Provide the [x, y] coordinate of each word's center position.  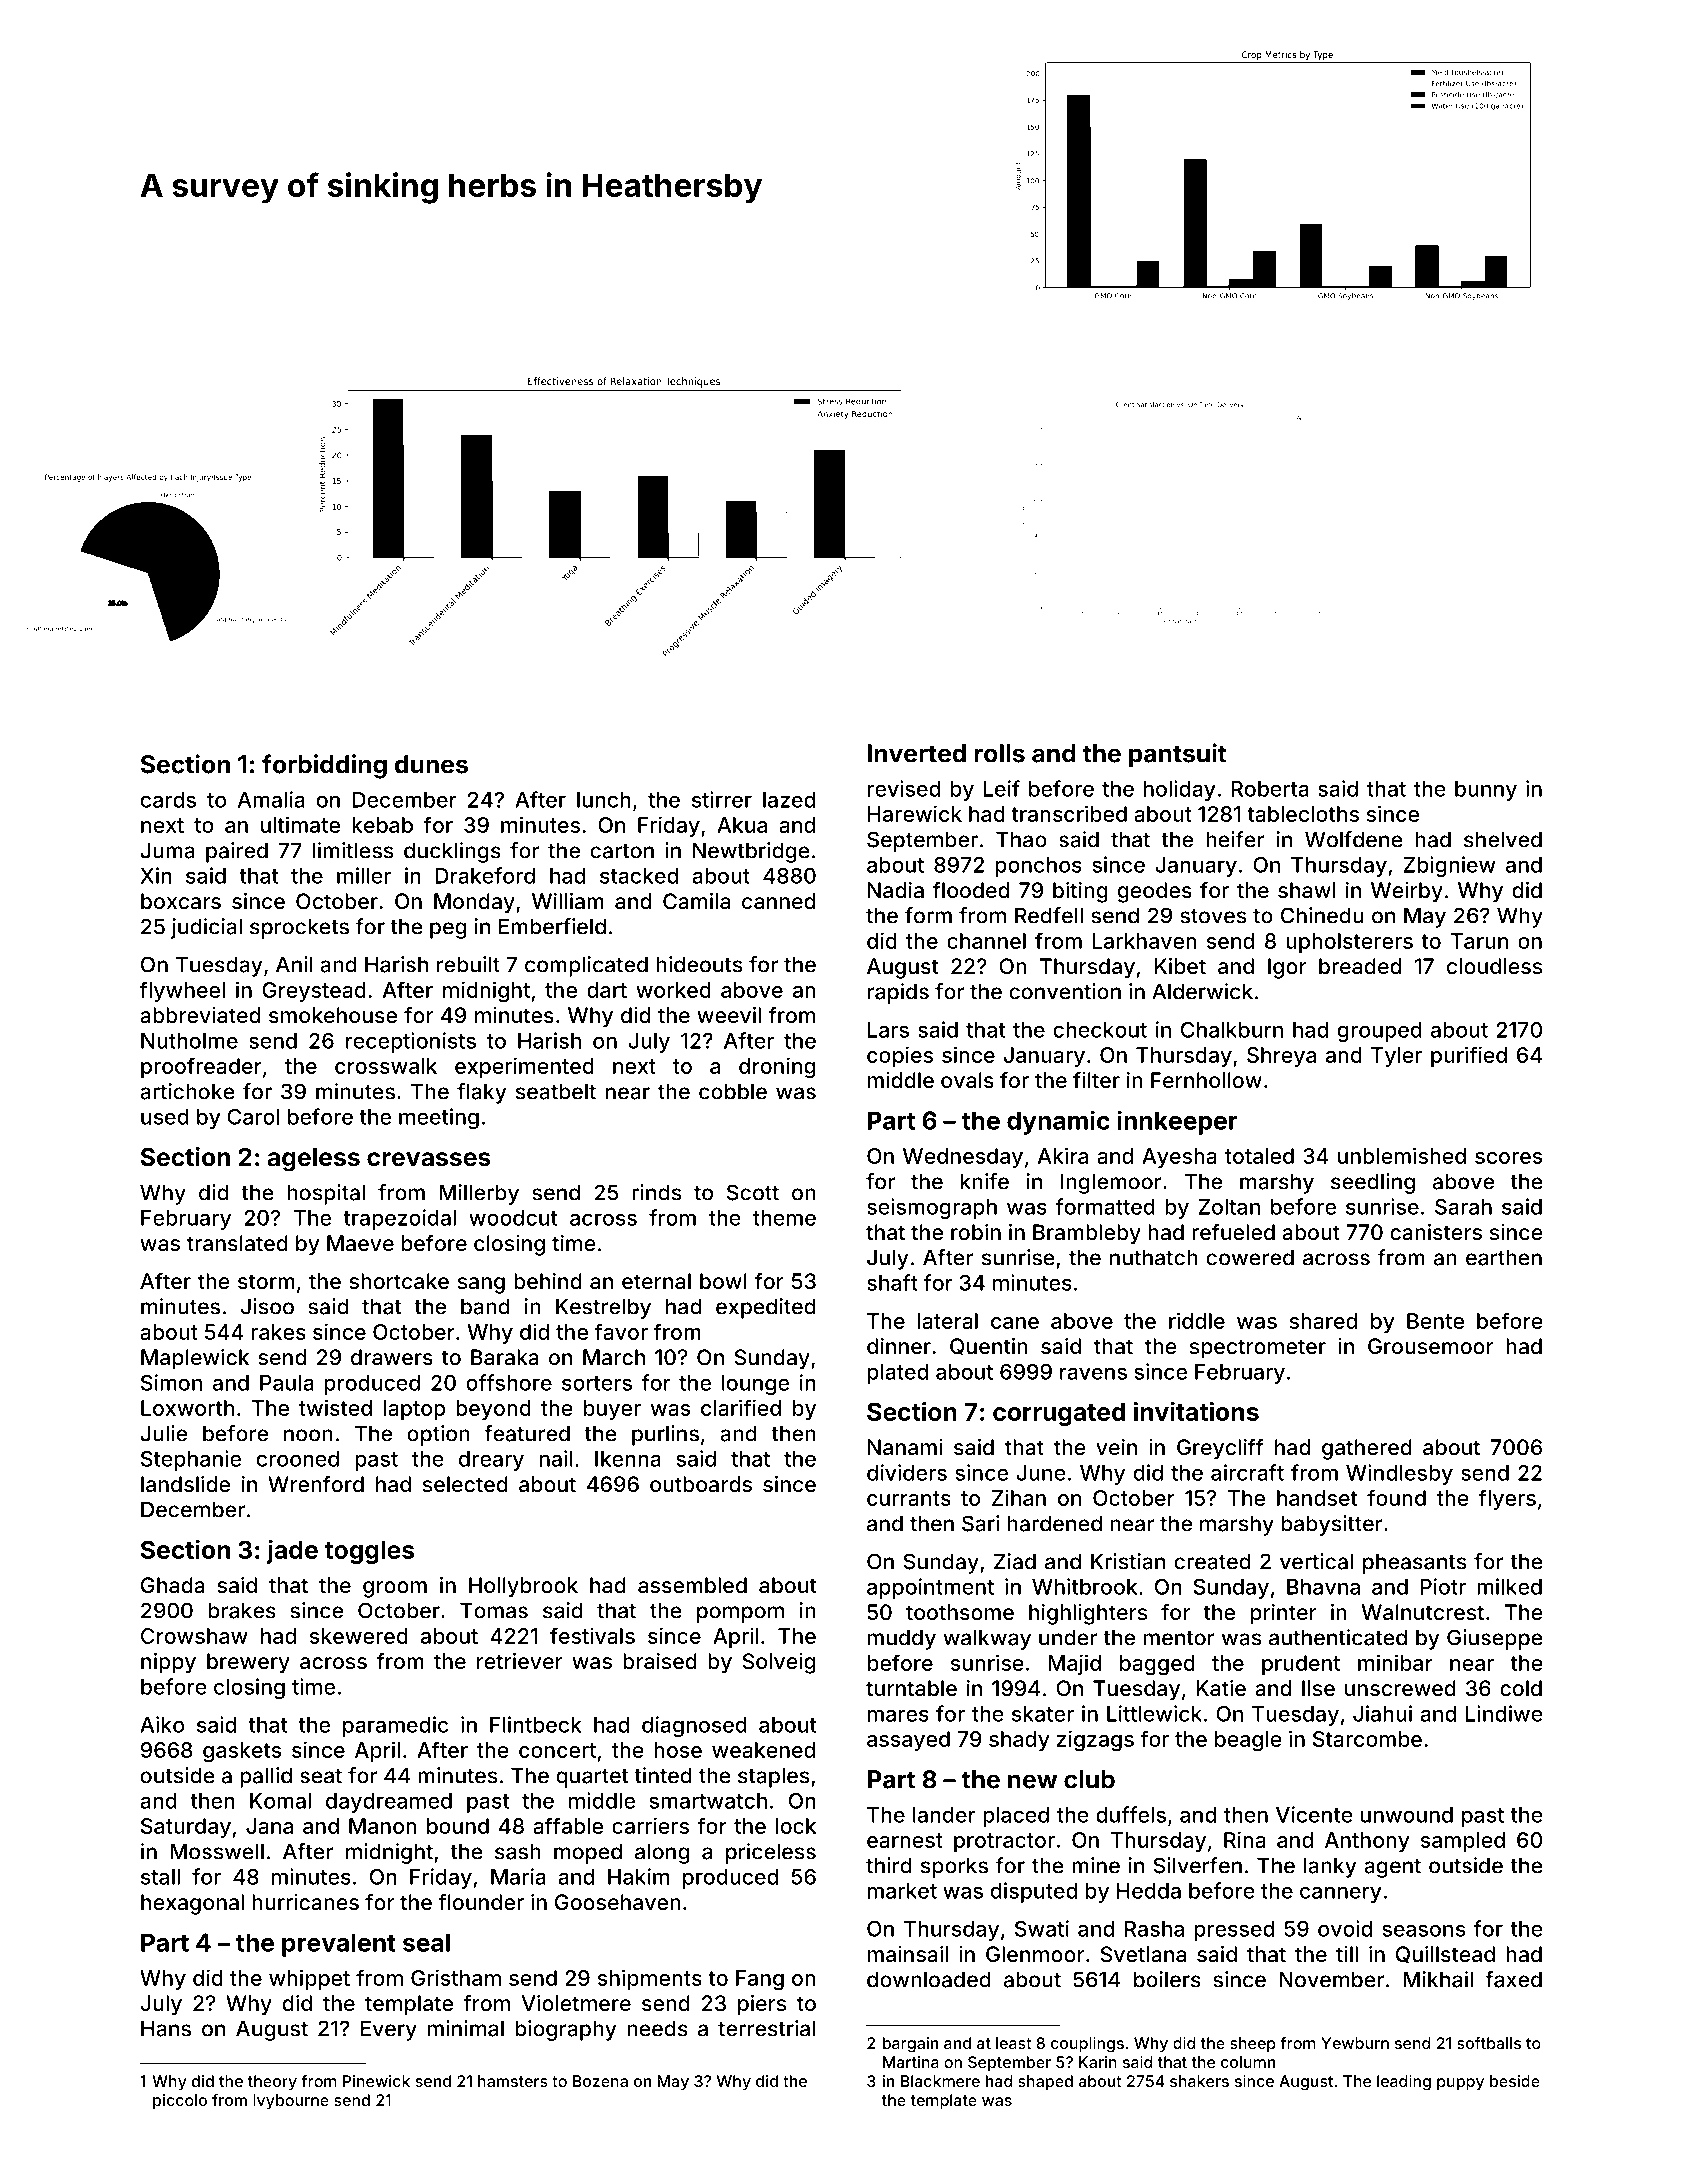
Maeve [360, 1243]
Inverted [917, 753]
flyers [1507, 1499]
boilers [1167, 1979]
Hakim [638, 1876]
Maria [518, 1876]
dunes [431, 764]
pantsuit [1178, 755]
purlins [665, 1435]
